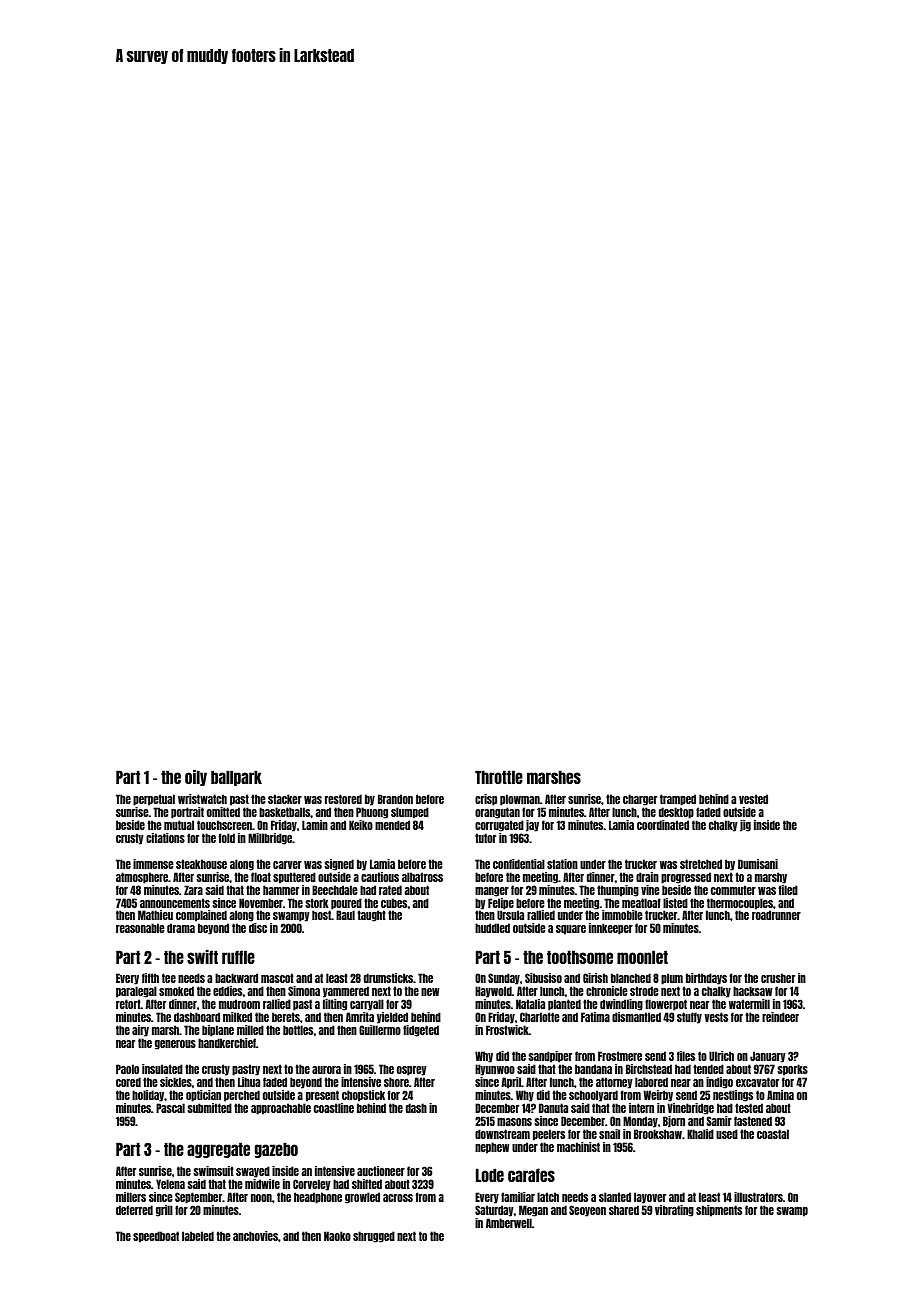 The image size is (924, 1308). Describe the element at coordinates (499, 777) in the page. I see `Throttle` at that location.
